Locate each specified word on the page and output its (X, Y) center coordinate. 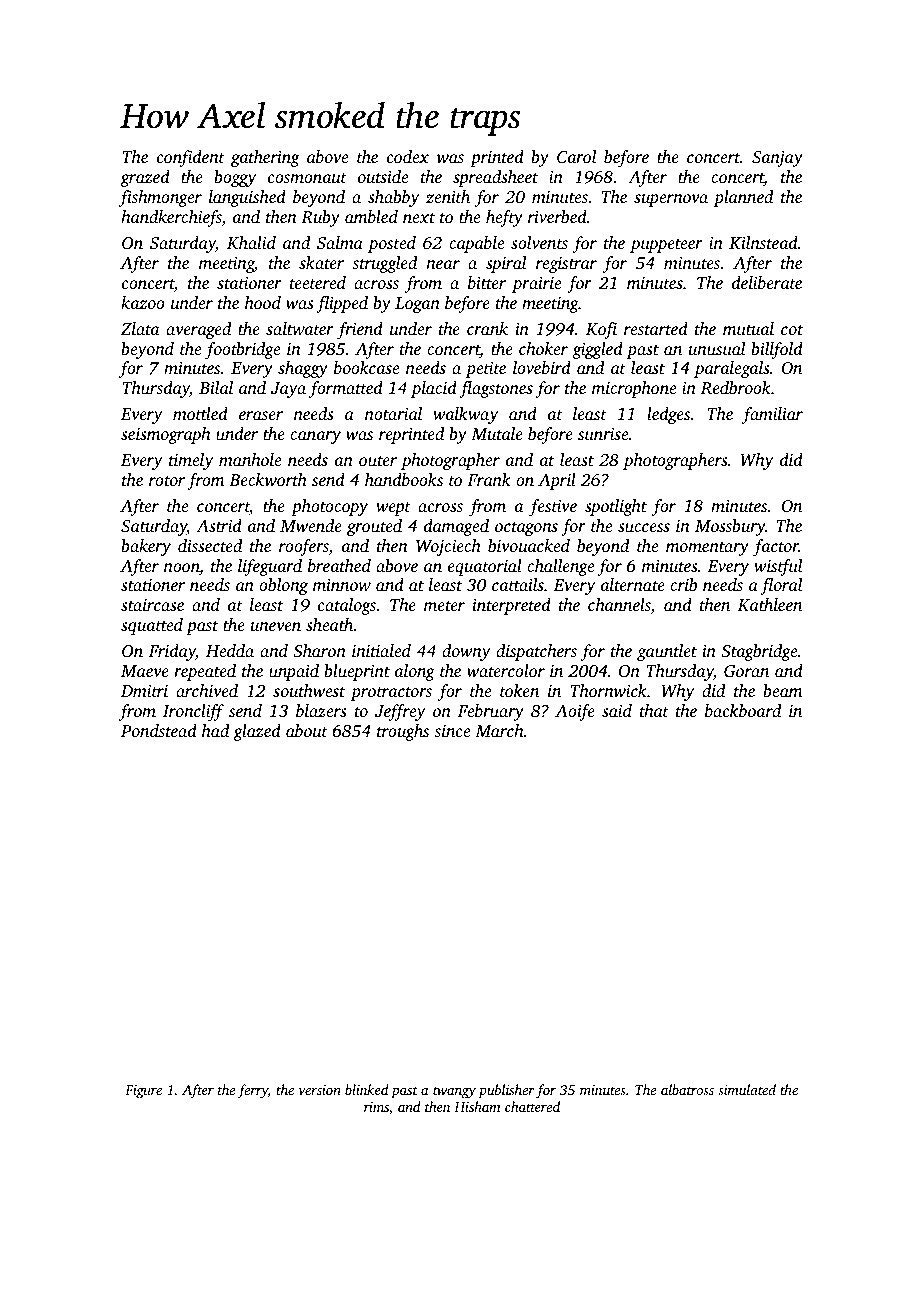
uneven (276, 626)
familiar (772, 415)
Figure (143, 1092)
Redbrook (736, 388)
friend (360, 330)
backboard (743, 710)
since (452, 731)
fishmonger (160, 198)
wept (393, 509)
